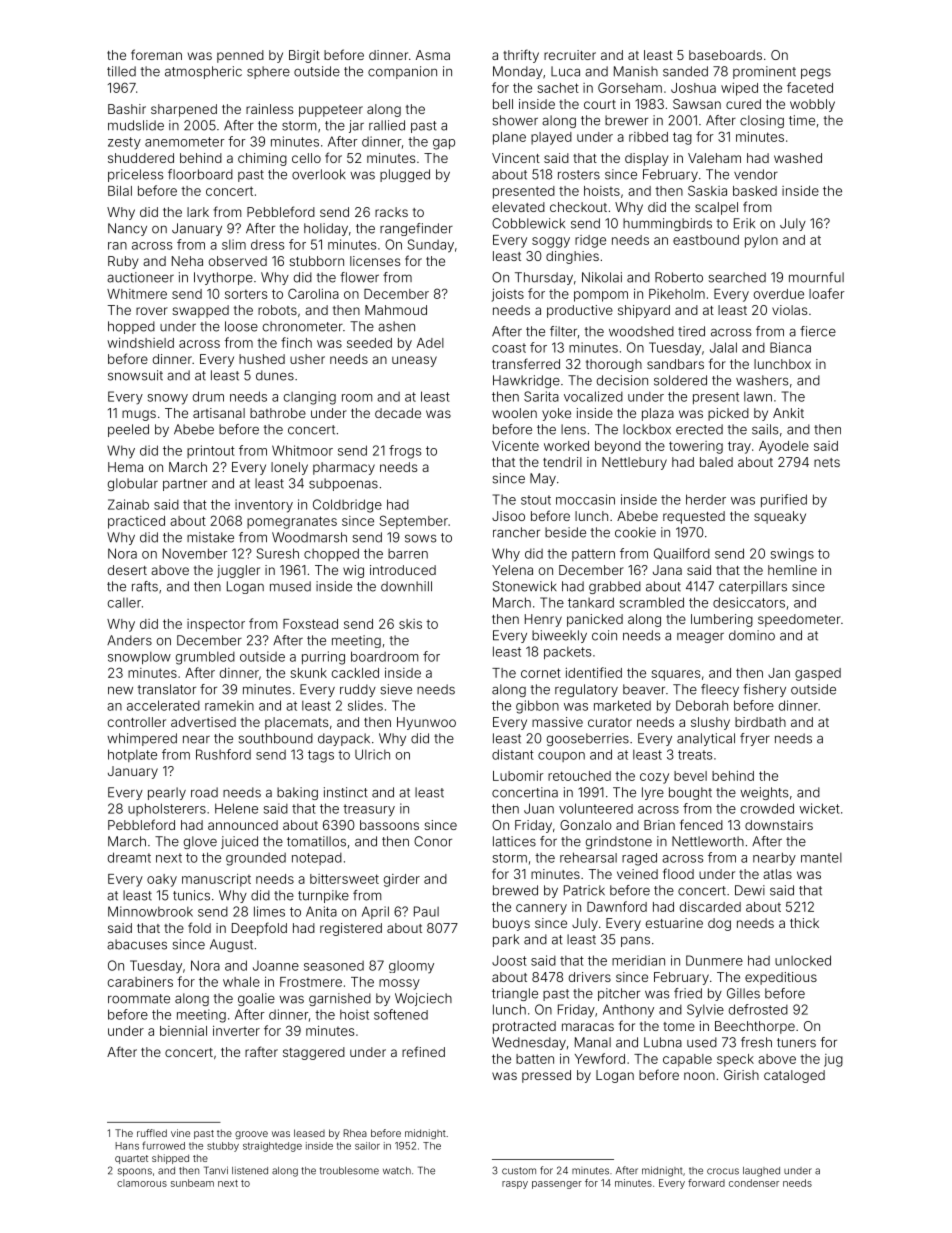 This screenshot has height=1233, width=952. Describe the element at coordinates (264, 506) in the screenshot. I see `inventory` at that location.
